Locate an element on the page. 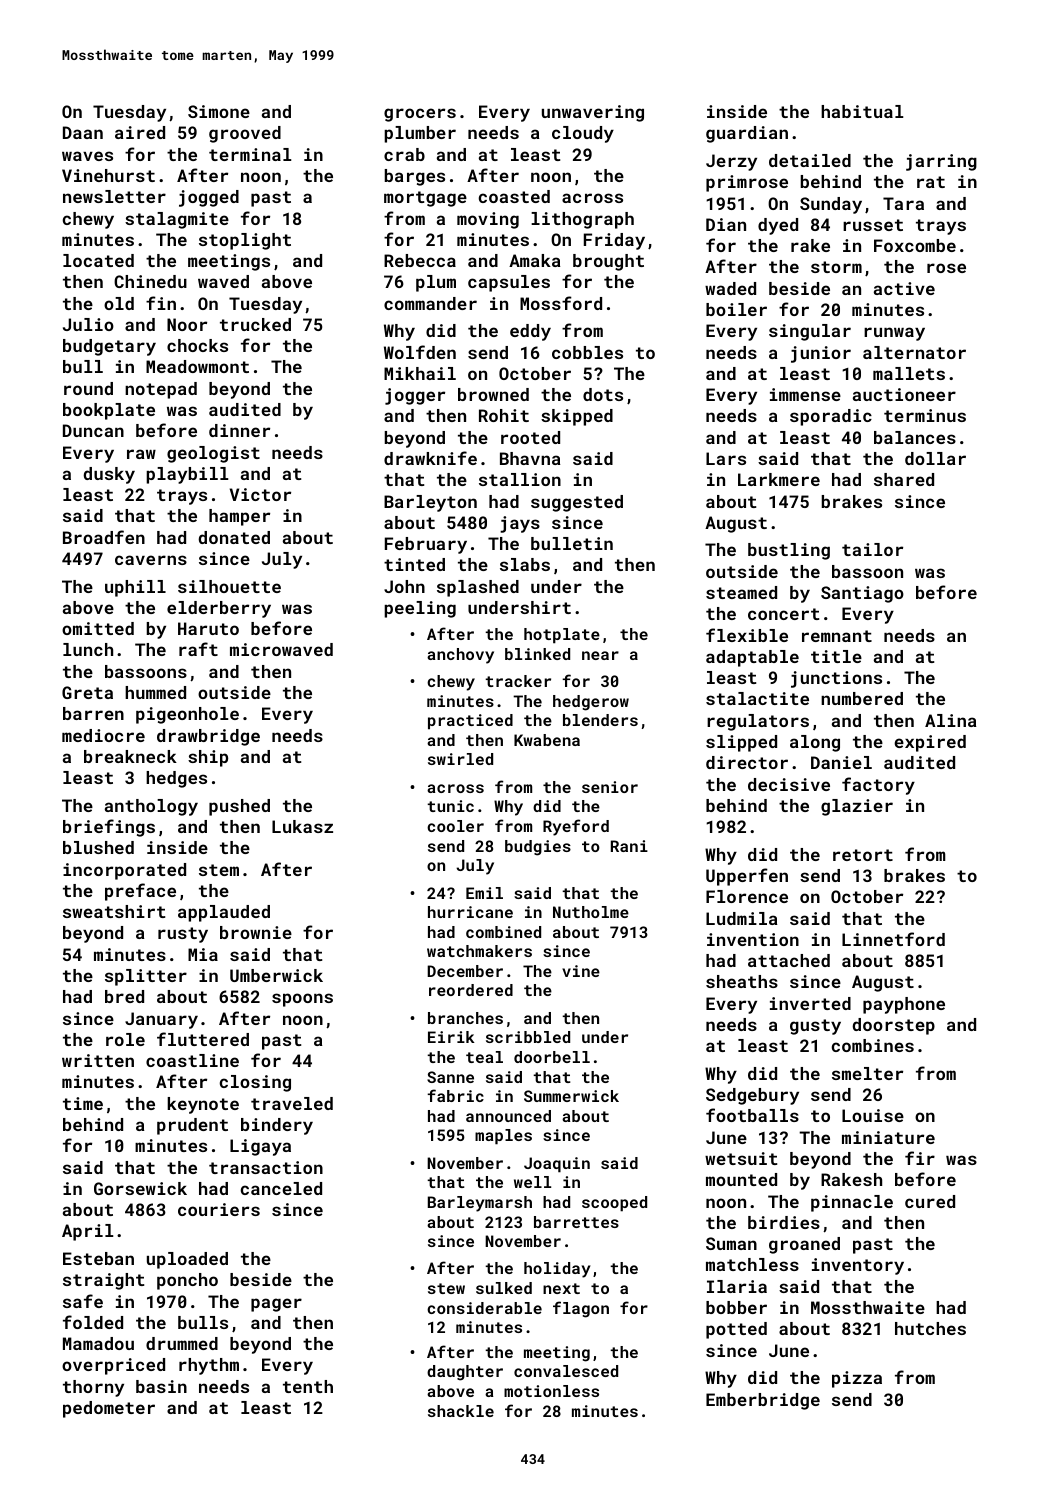  motionless is located at coordinates (551, 1391).
